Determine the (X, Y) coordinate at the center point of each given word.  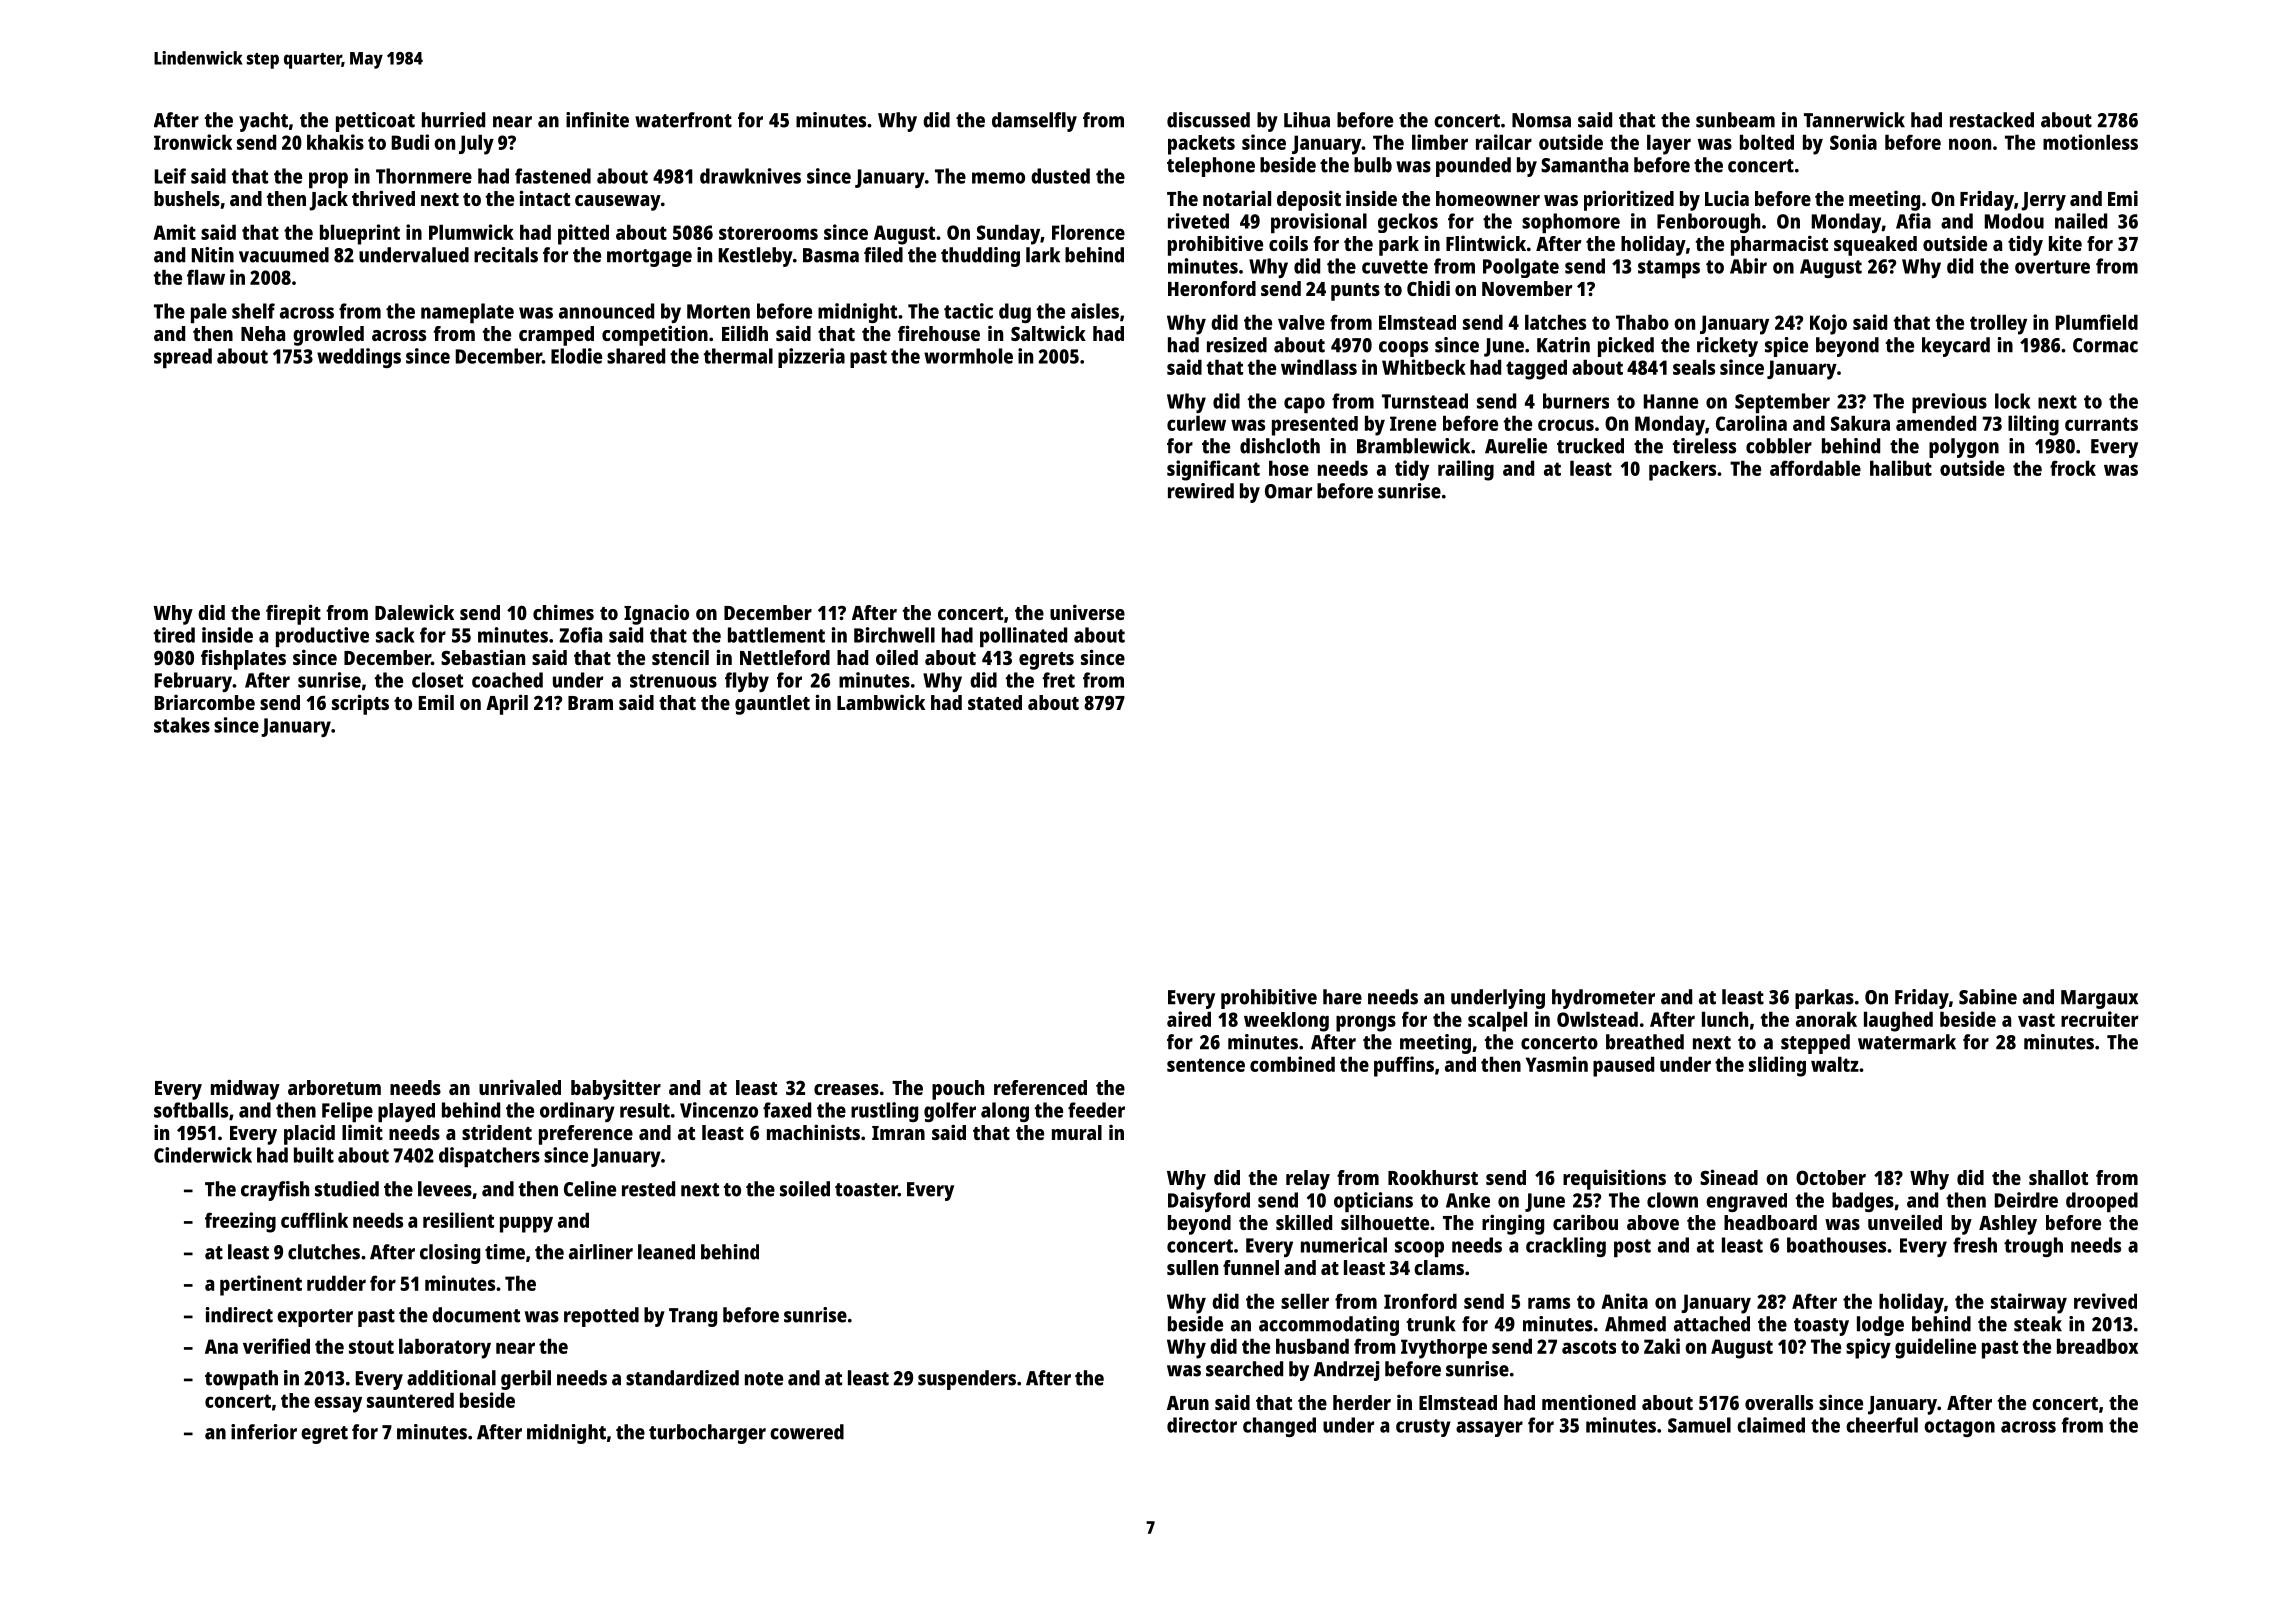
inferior (264, 1432)
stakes (182, 725)
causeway (618, 203)
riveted (1198, 221)
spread (183, 358)
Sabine (1988, 997)
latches (1555, 322)
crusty (1423, 1428)
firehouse (939, 333)
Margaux (2099, 999)
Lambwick (881, 702)
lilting (2033, 425)
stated (995, 702)
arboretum (334, 1087)
